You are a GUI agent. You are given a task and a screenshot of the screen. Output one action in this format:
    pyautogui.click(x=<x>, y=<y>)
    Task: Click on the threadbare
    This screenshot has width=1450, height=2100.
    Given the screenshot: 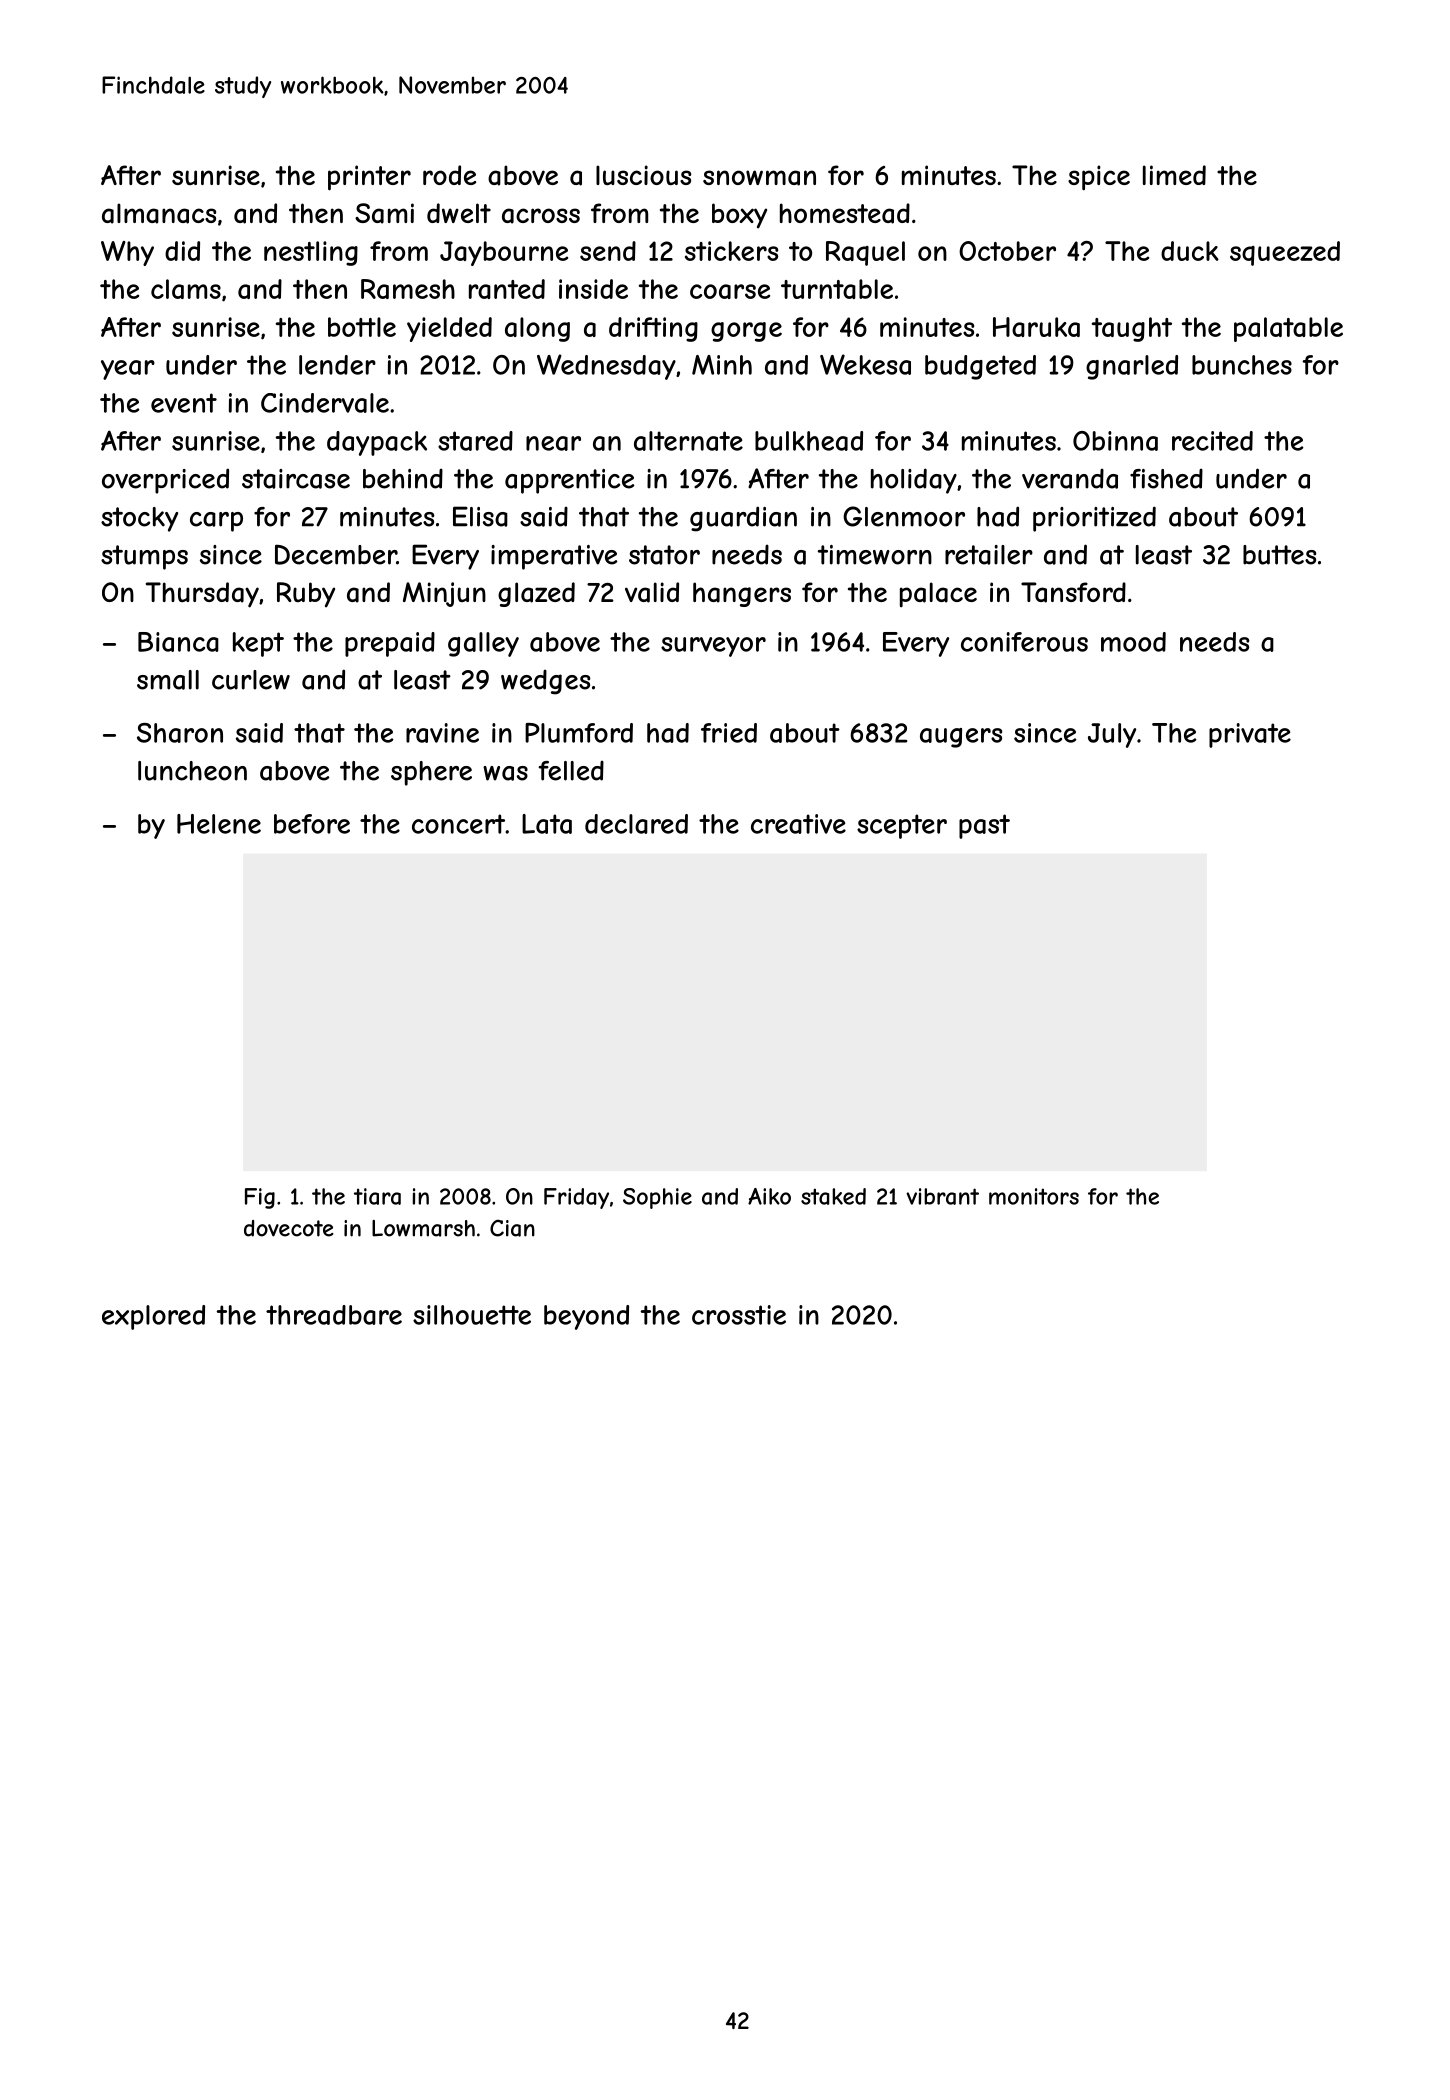 What is the action you would take?
    pyautogui.click(x=334, y=1315)
